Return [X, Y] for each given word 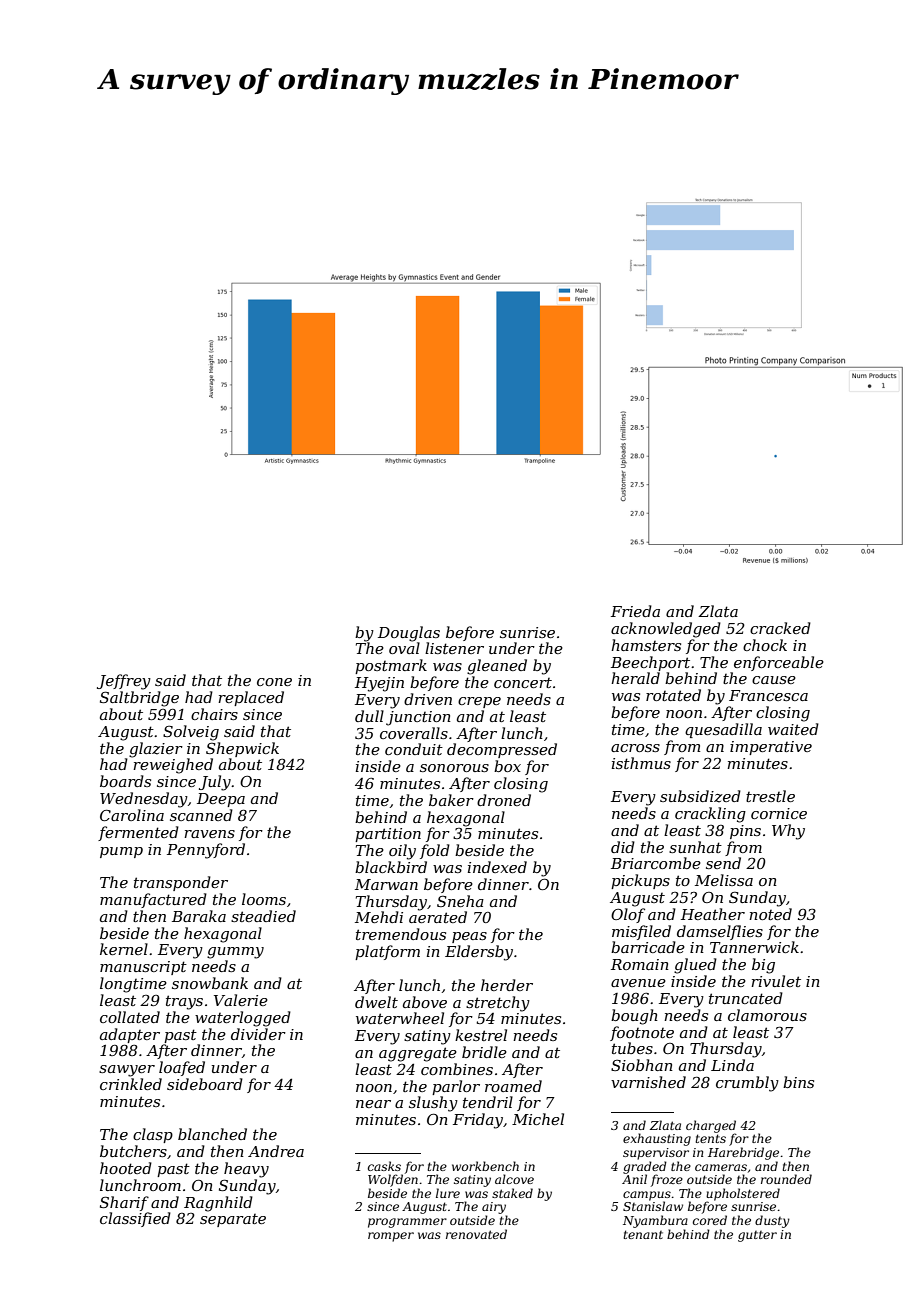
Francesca [768, 695]
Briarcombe [656, 863]
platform [387, 952]
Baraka [199, 916]
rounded [786, 1179]
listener [454, 648]
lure [448, 1193]
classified [135, 1219]
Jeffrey [124, 682]
